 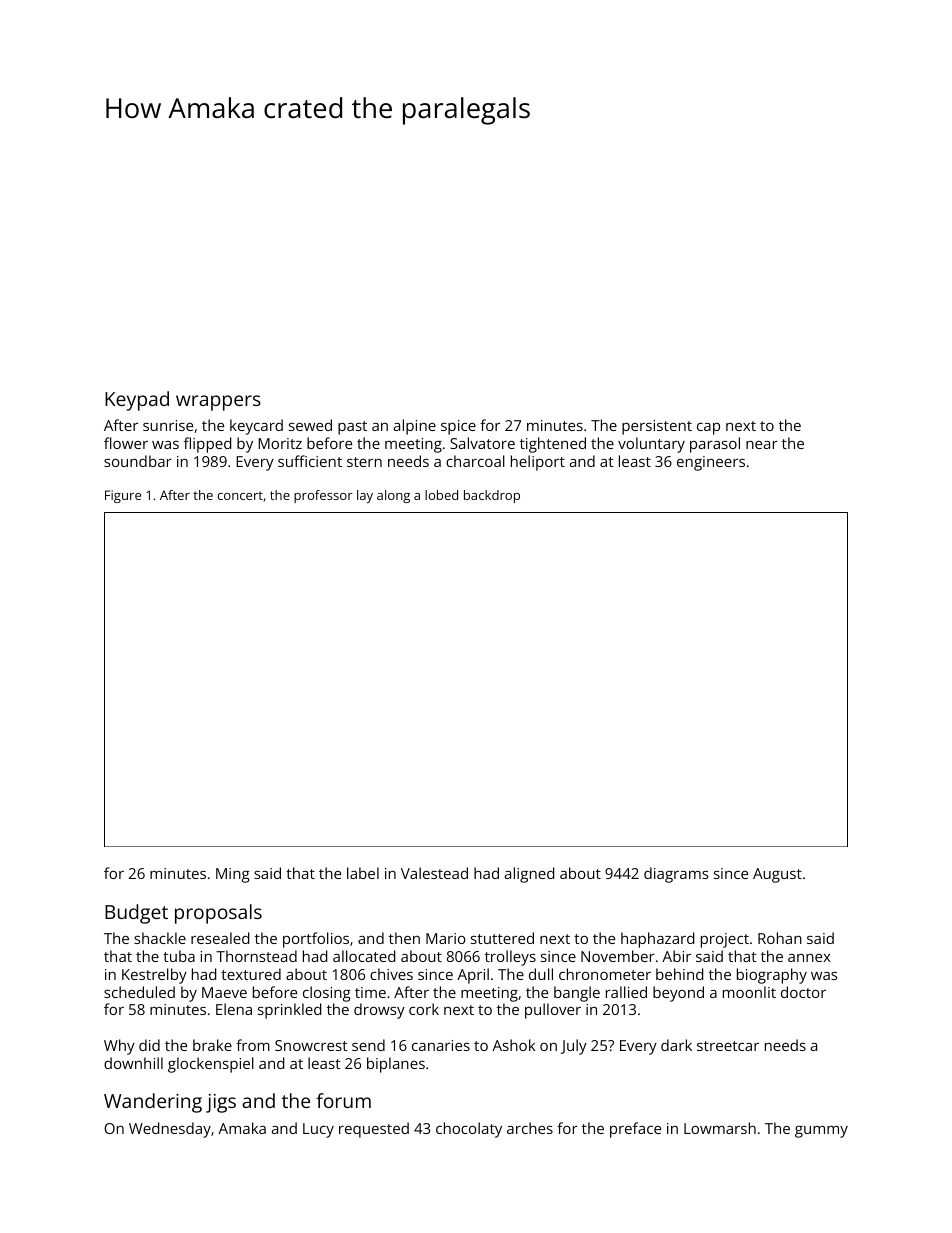 I want to click on Valestead, so click(x=434, y=873).
